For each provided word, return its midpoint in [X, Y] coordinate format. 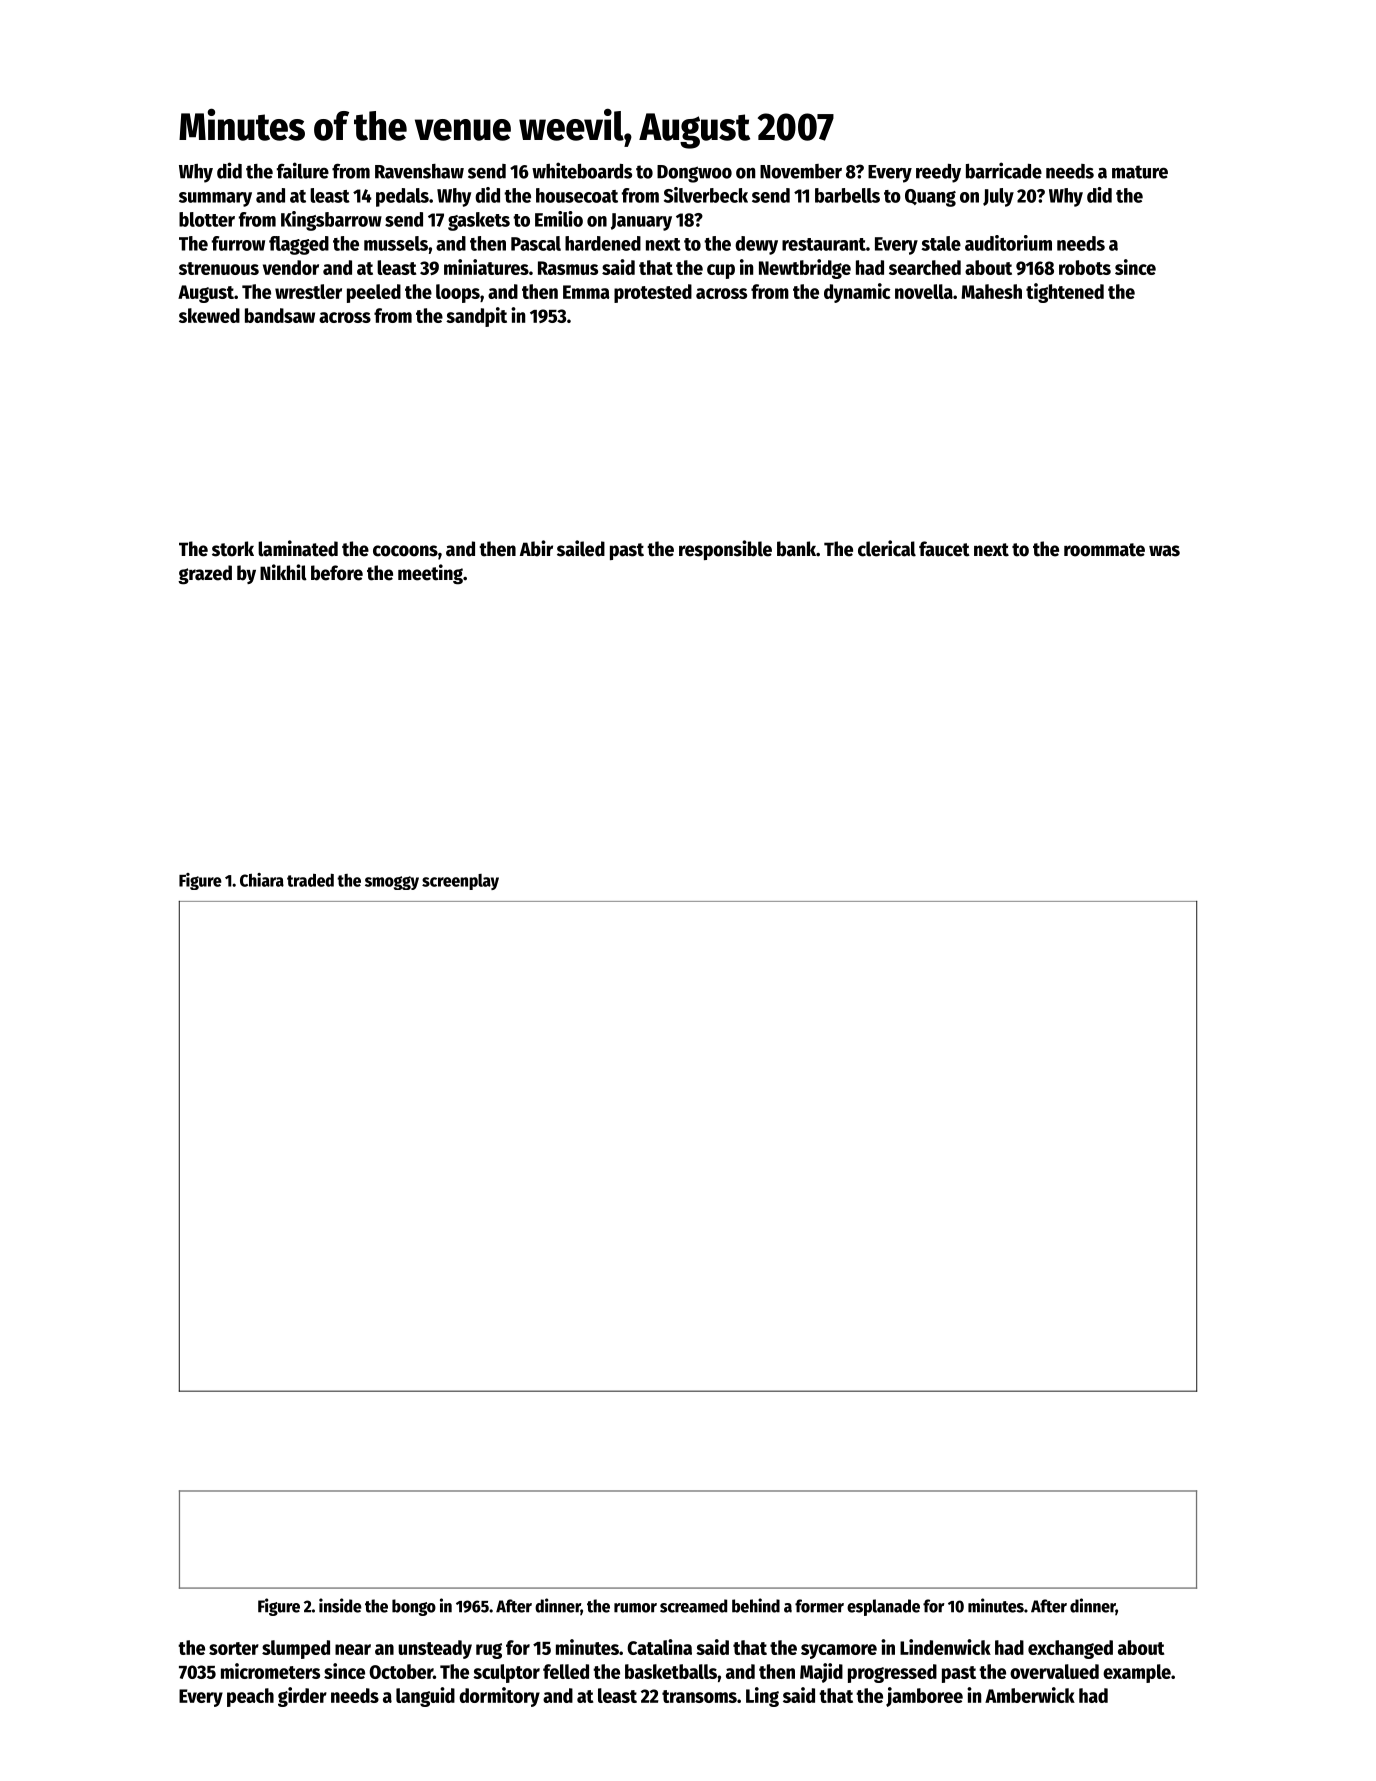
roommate [1104, 550]
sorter [234, 1648]
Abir [536, 548]
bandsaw [280, 315]
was [1164, 551]
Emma [586, 292]
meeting [430, 574]
